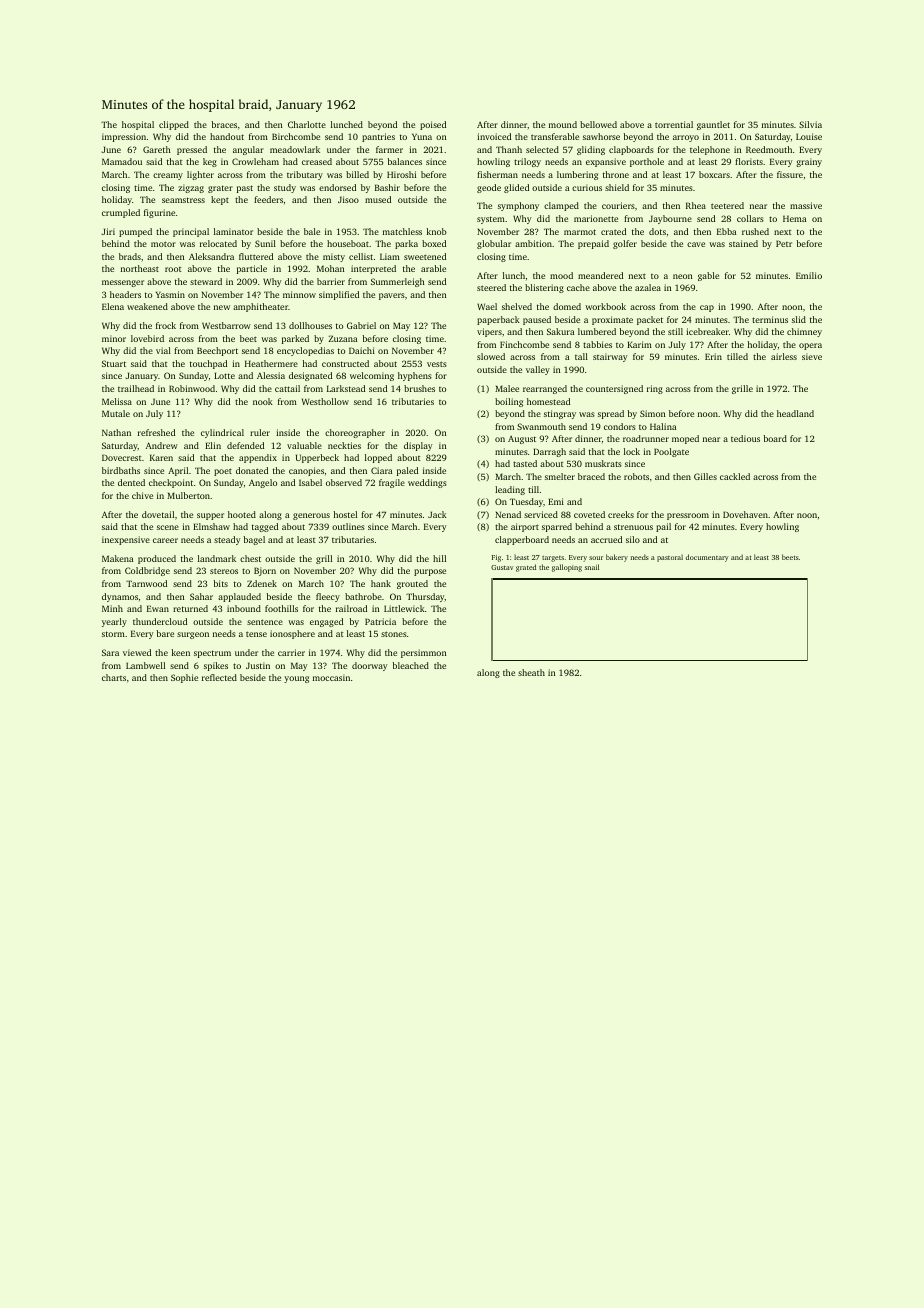  Describe the element at coordinates (224, 124) in the image. I see `braces` at that location.
